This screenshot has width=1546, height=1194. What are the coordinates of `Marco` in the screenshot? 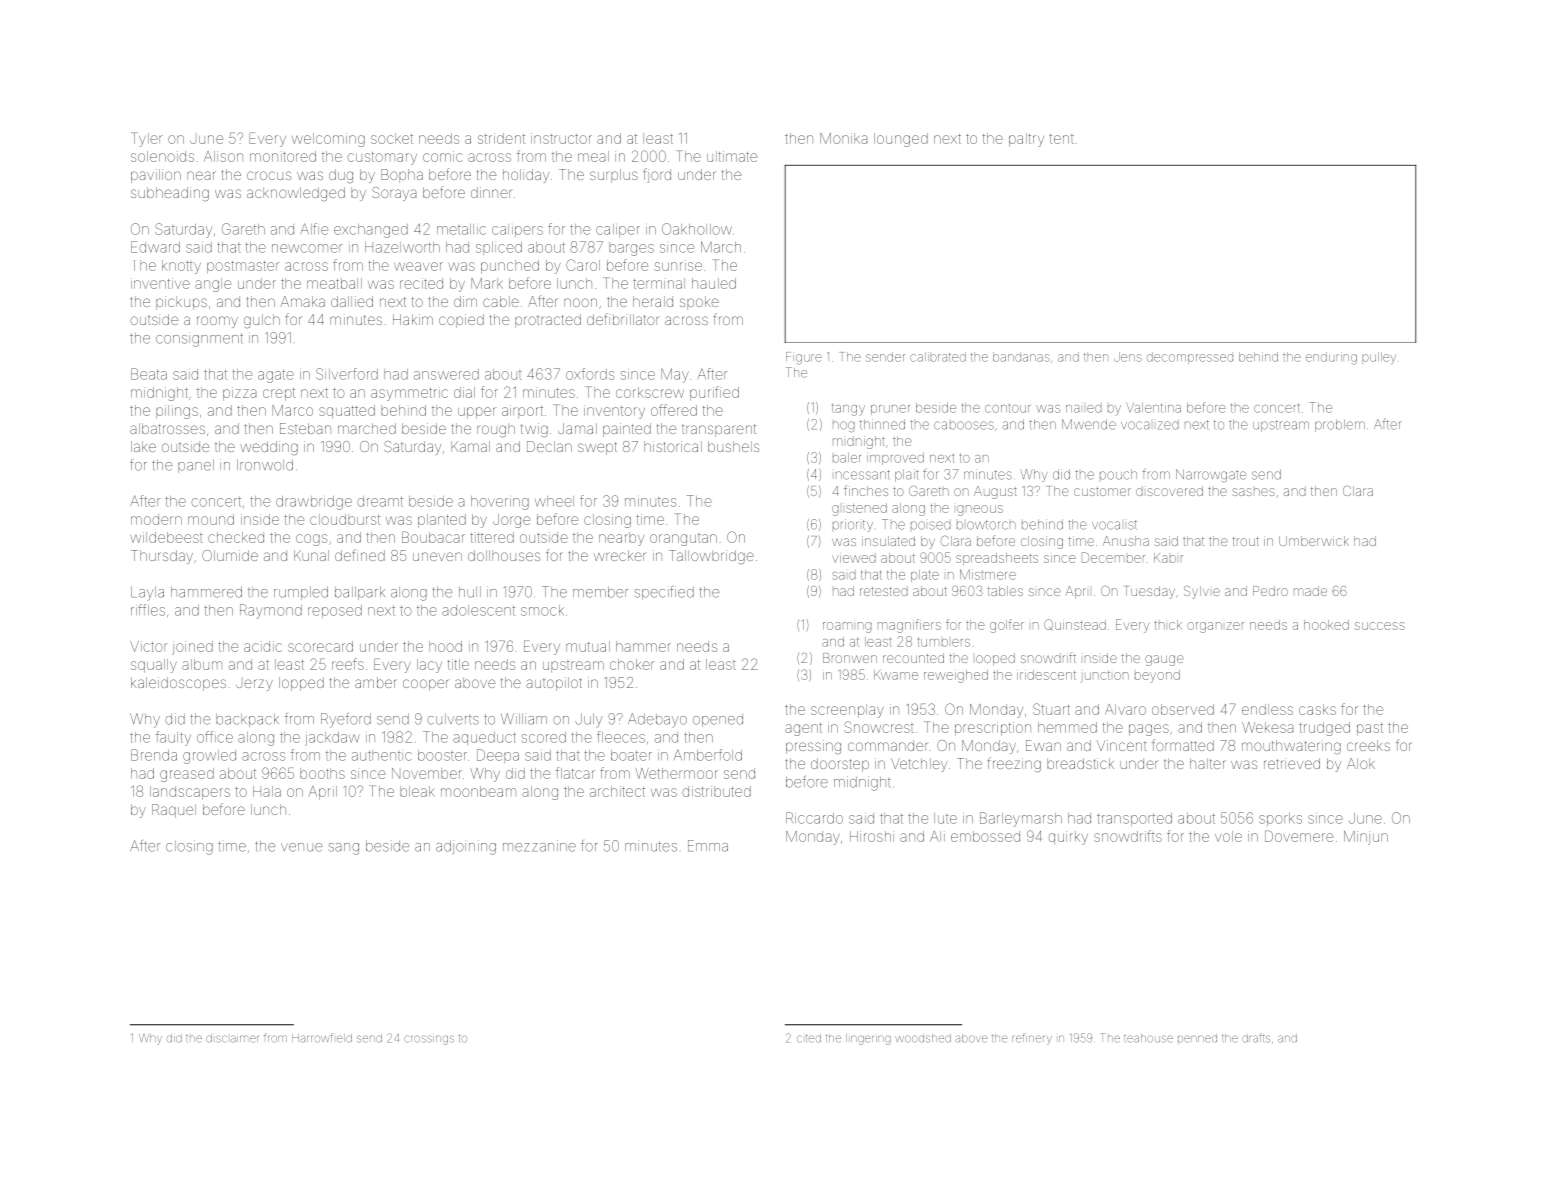 It's located at (292, 410).
